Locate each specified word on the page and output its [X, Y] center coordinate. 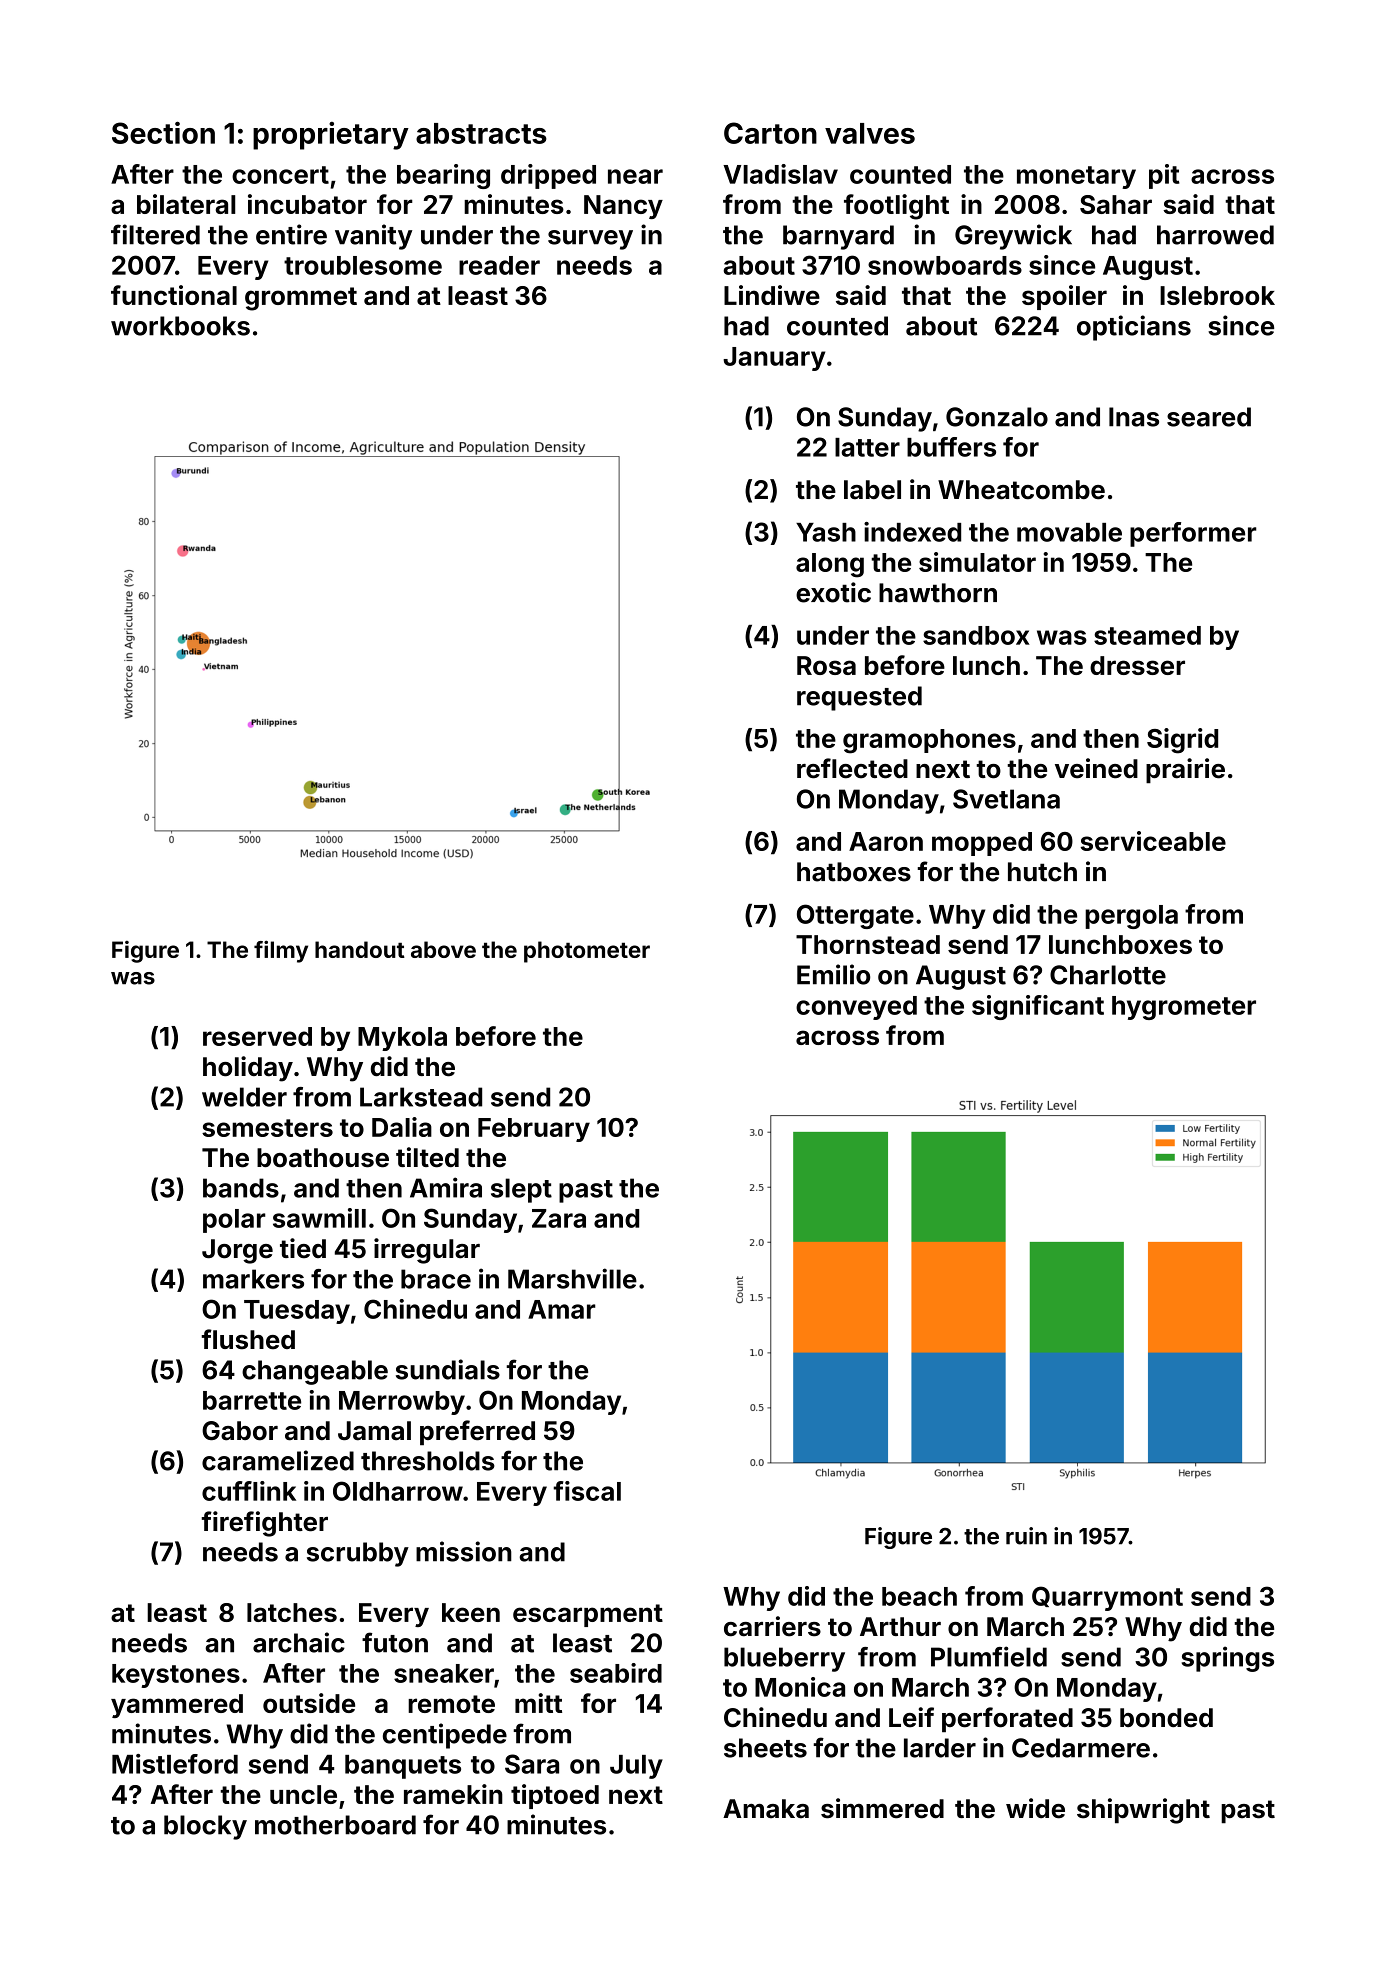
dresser [1137, 665]
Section [163, 132]
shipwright [1143, 1811]
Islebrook [1217, 295]
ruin [1026, 1536]
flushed [248, 1339]
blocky [205, 1827]
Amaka [766, 1809]
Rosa [826, 665]
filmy [281, 951]
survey [590, 240]
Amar [562, 1309]
